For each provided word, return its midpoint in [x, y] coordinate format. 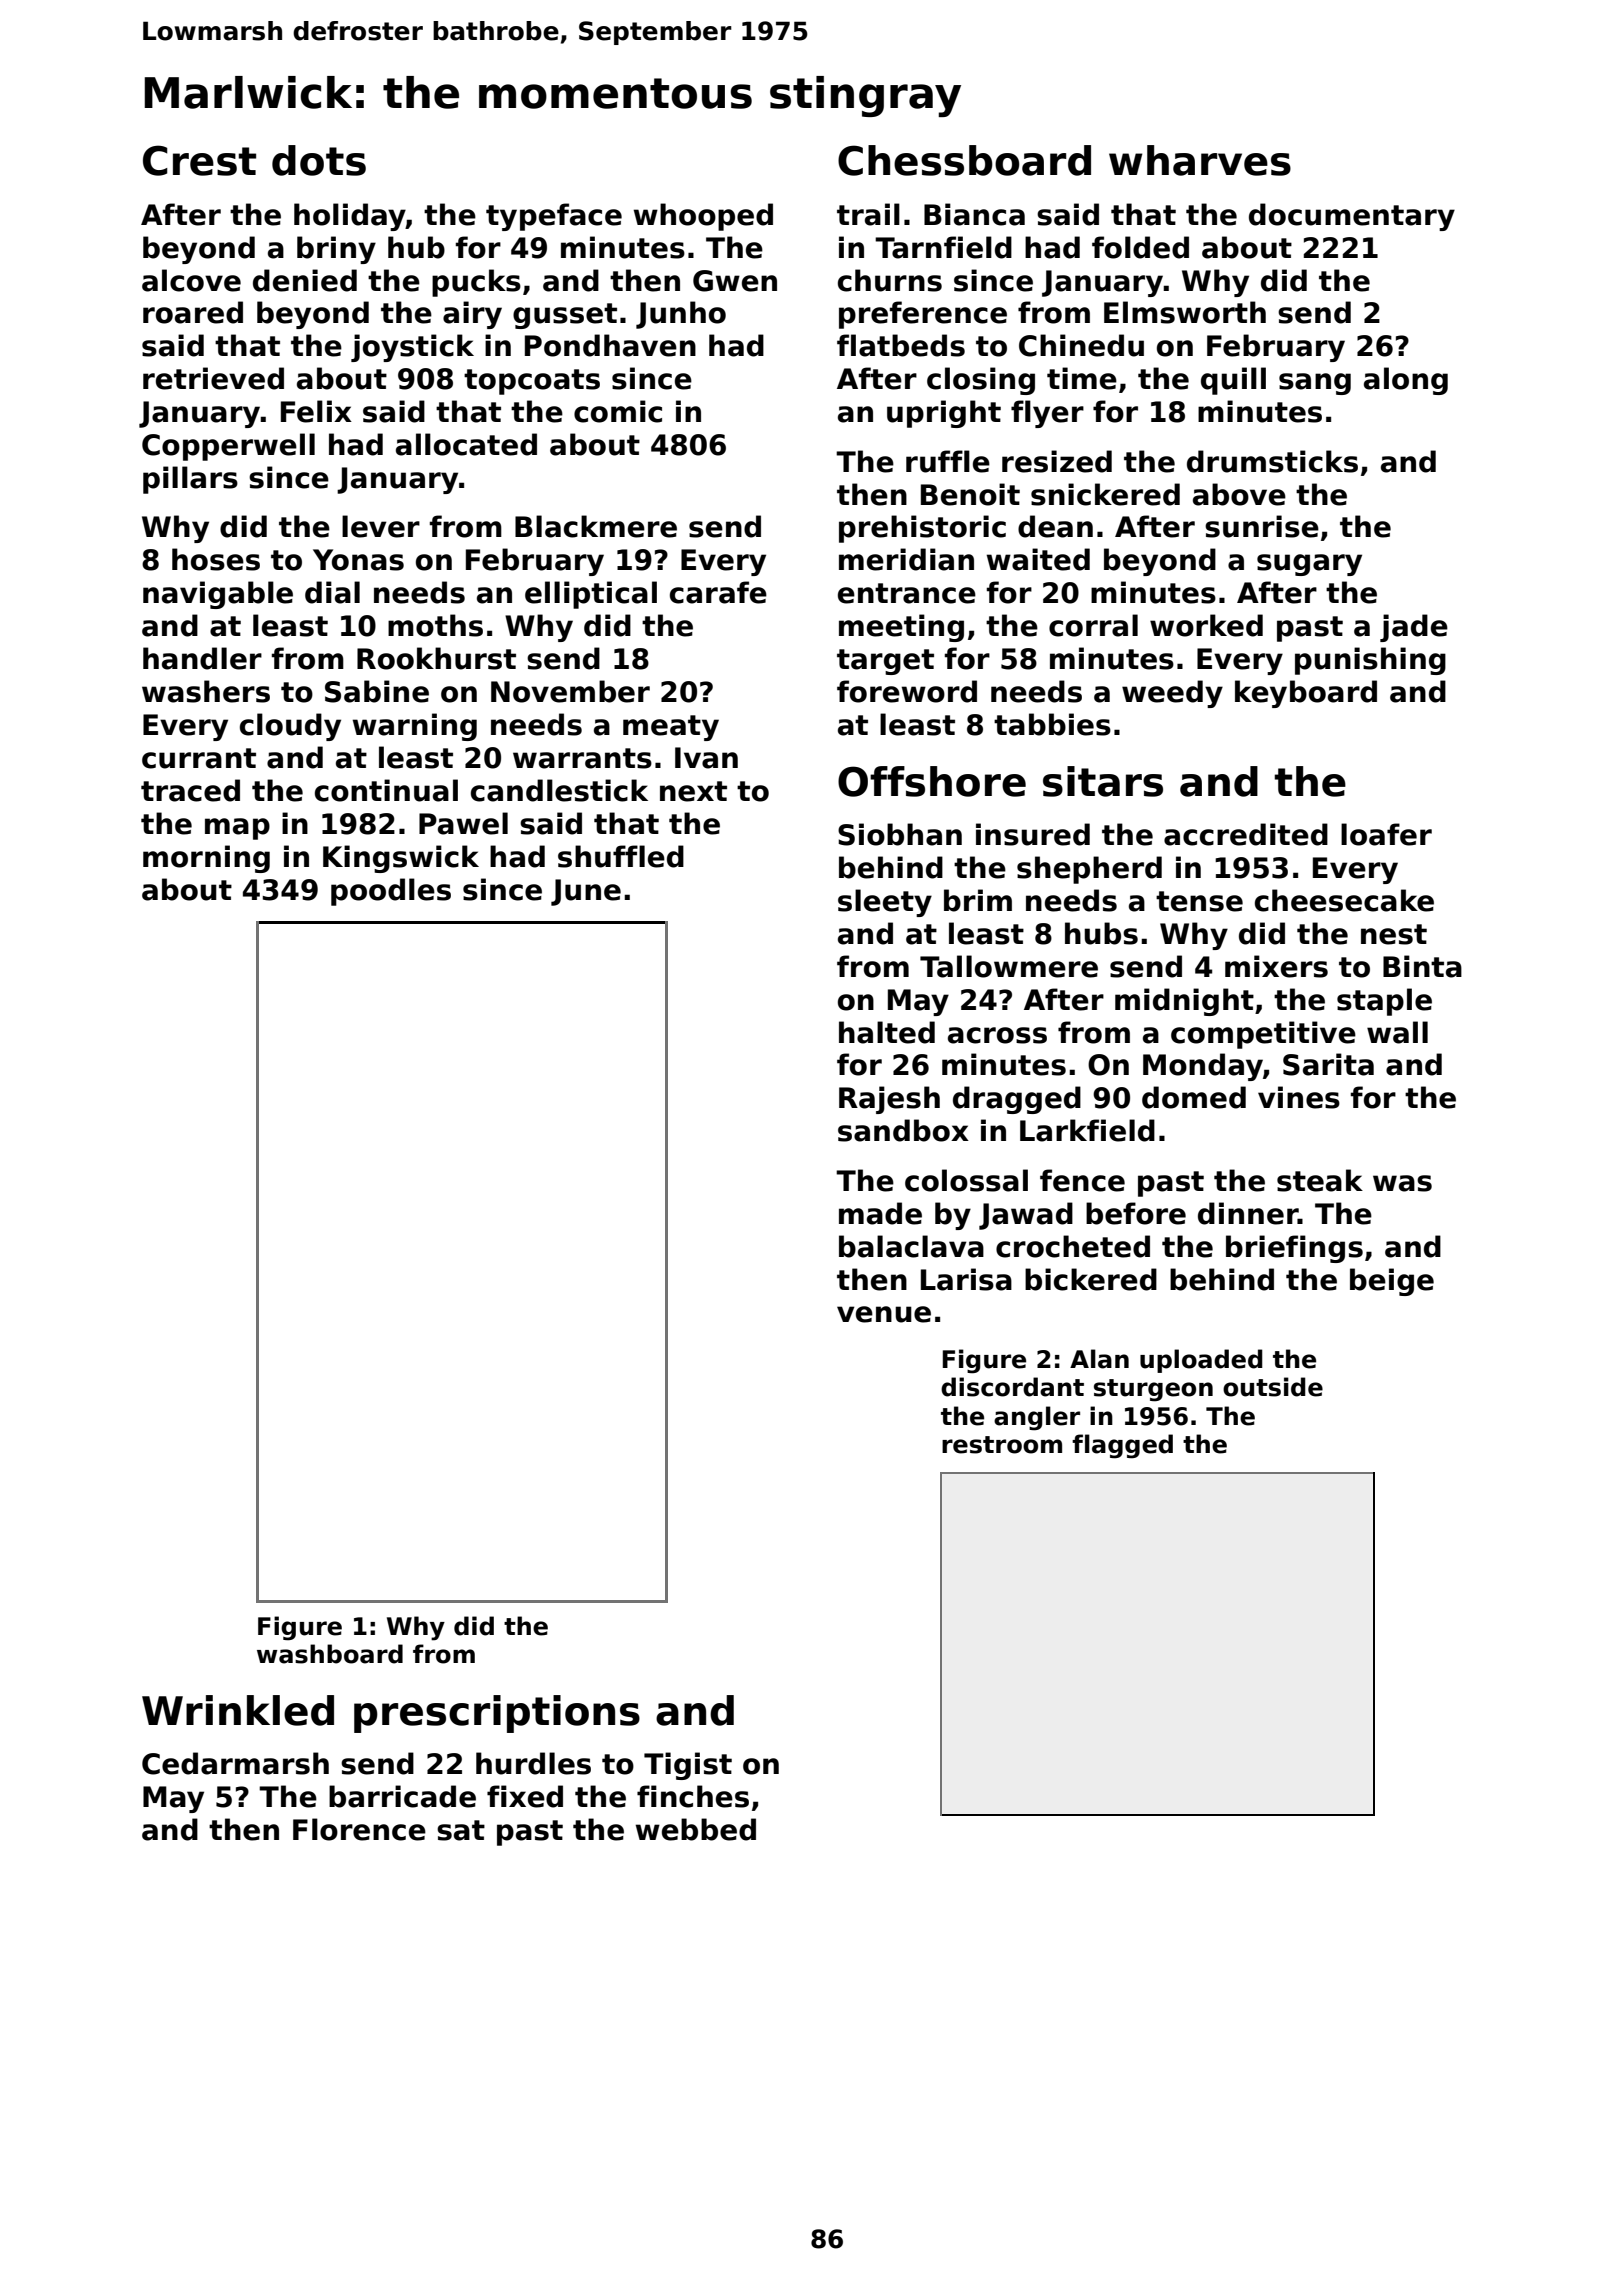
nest [1394, 934]
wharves [1200, 160]
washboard [330, 1654]
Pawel [463, 823]
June [586, 892]
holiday [350, 217]
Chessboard [964, 160]
